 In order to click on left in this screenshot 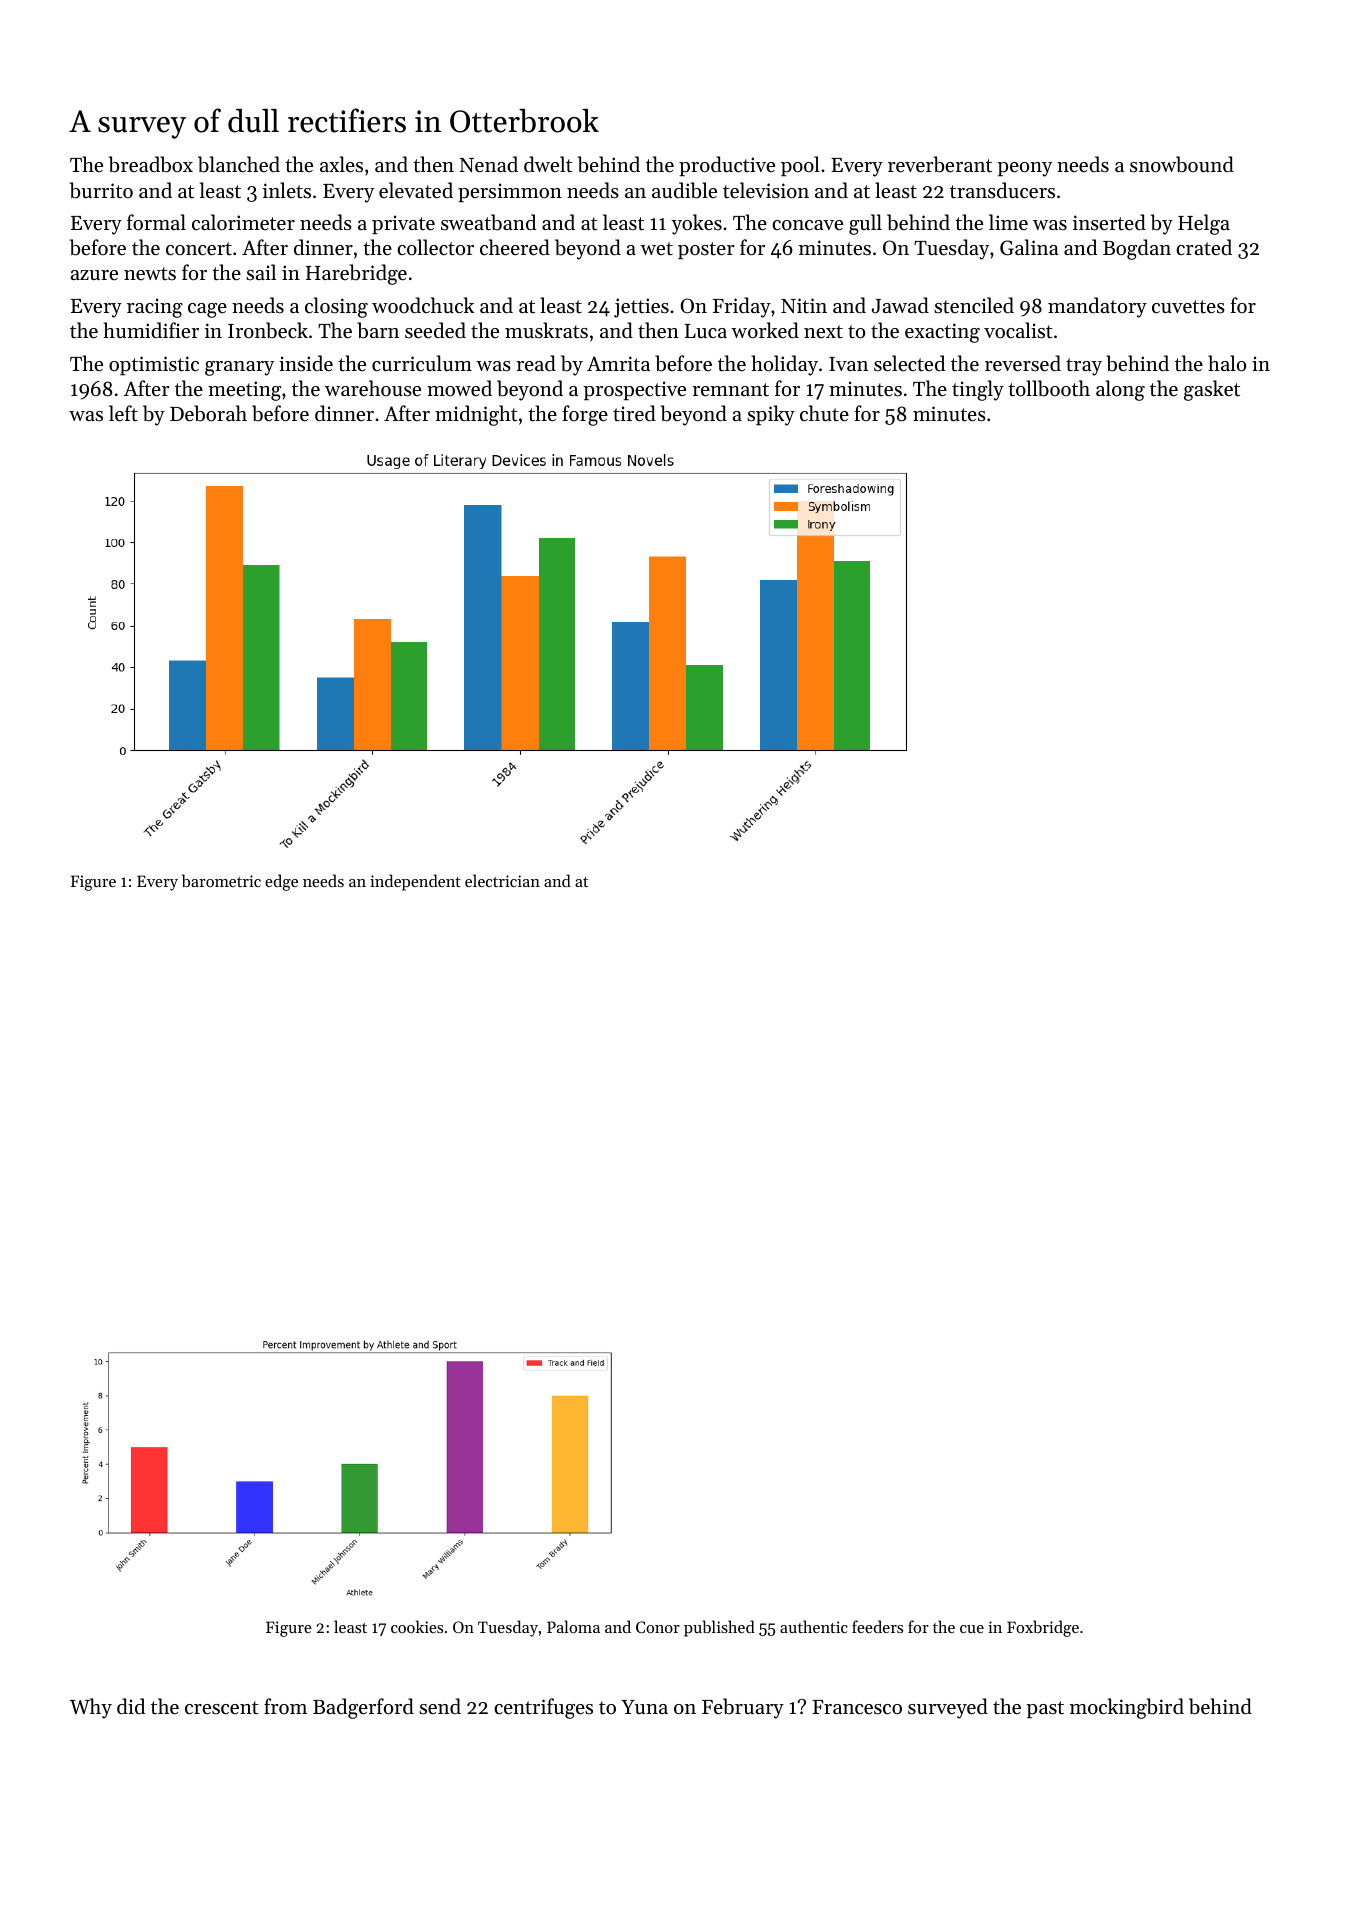, I will do `click(123, 413)`.
